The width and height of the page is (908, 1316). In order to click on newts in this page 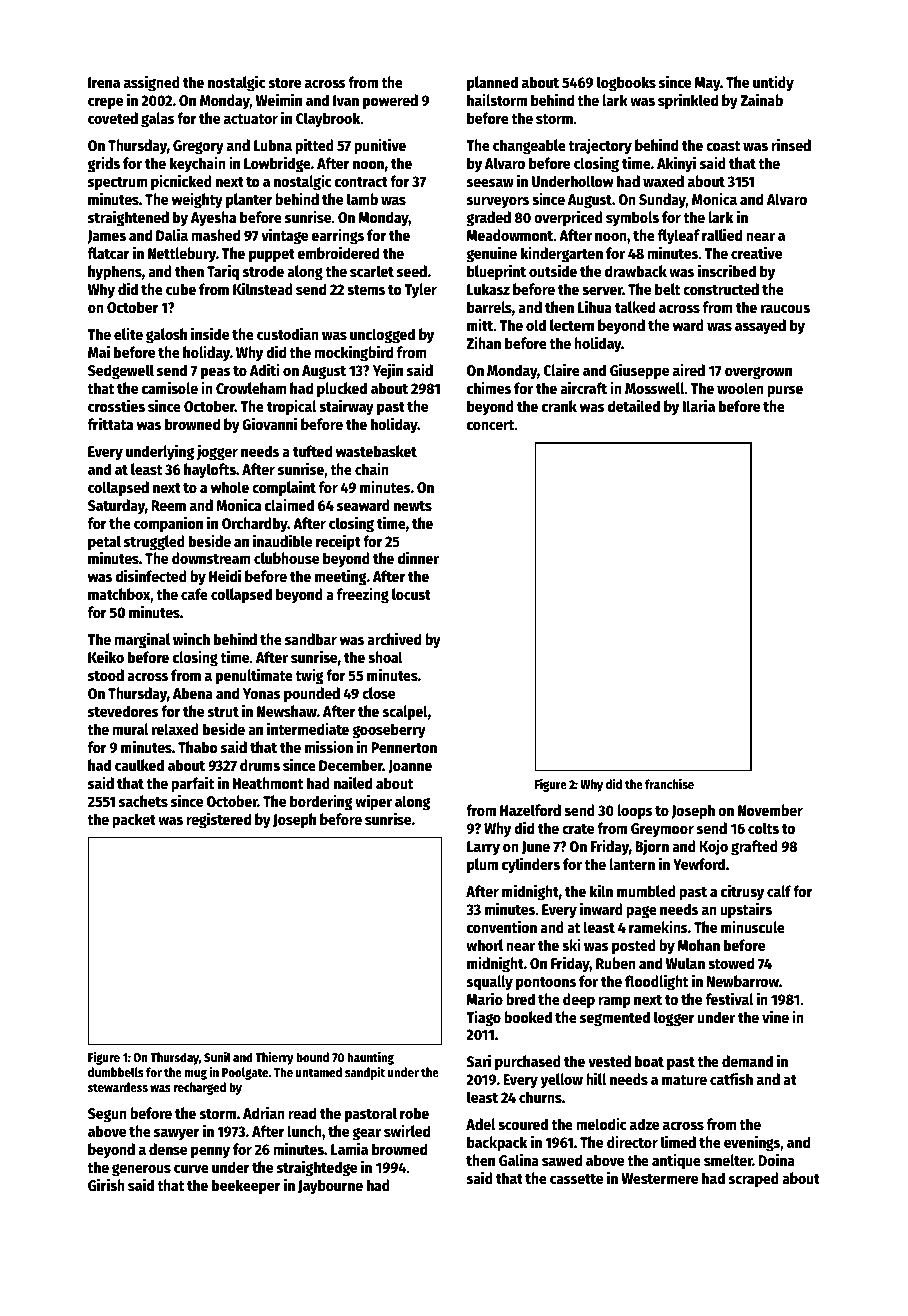, I will do `click(413, 506)`.
